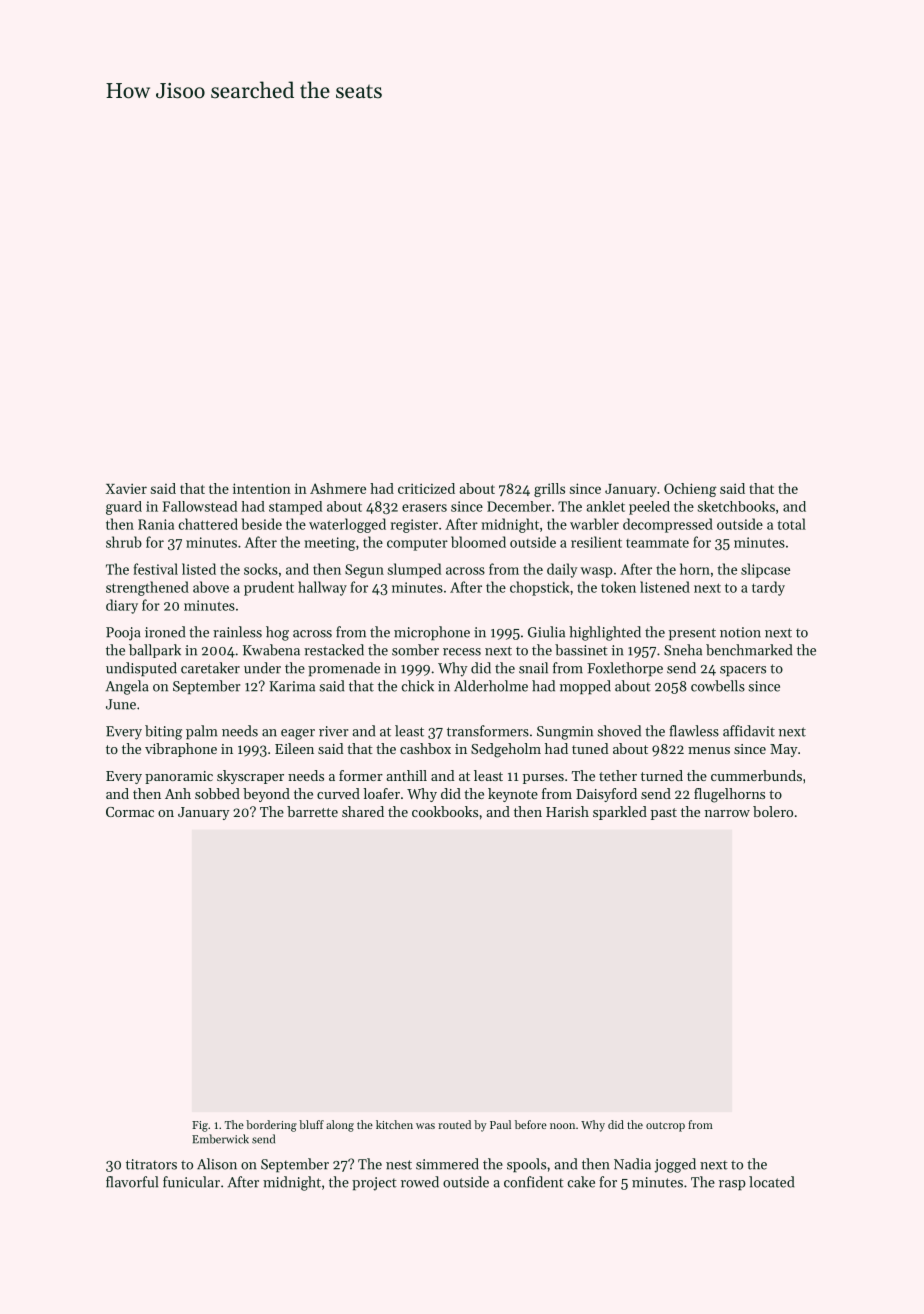  Describe the element at coordinates (765, 570) in the image. I see `slipcase` at that location.
